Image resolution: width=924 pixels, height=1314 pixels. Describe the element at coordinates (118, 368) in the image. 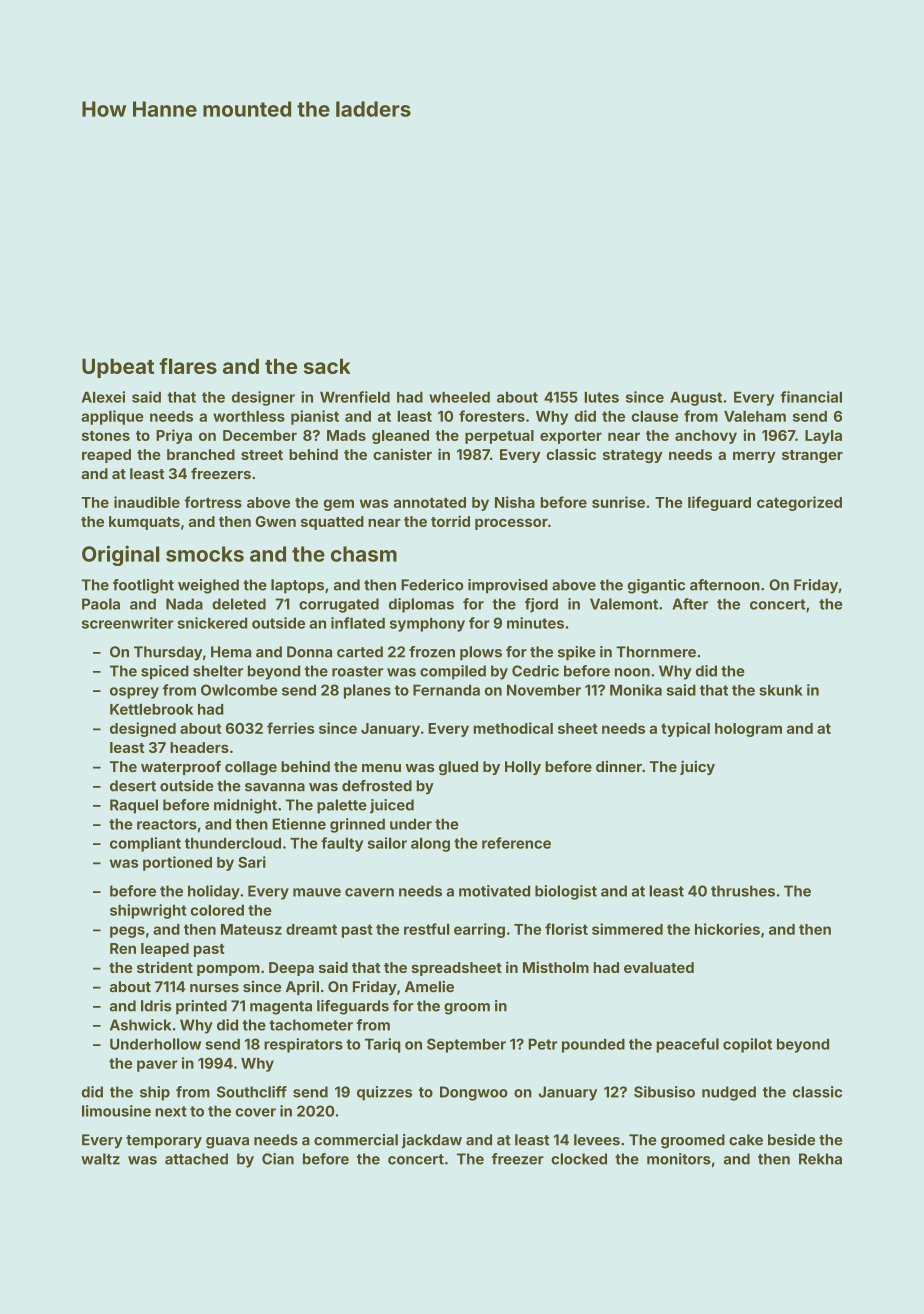

I see `Upbeat` at that location.
